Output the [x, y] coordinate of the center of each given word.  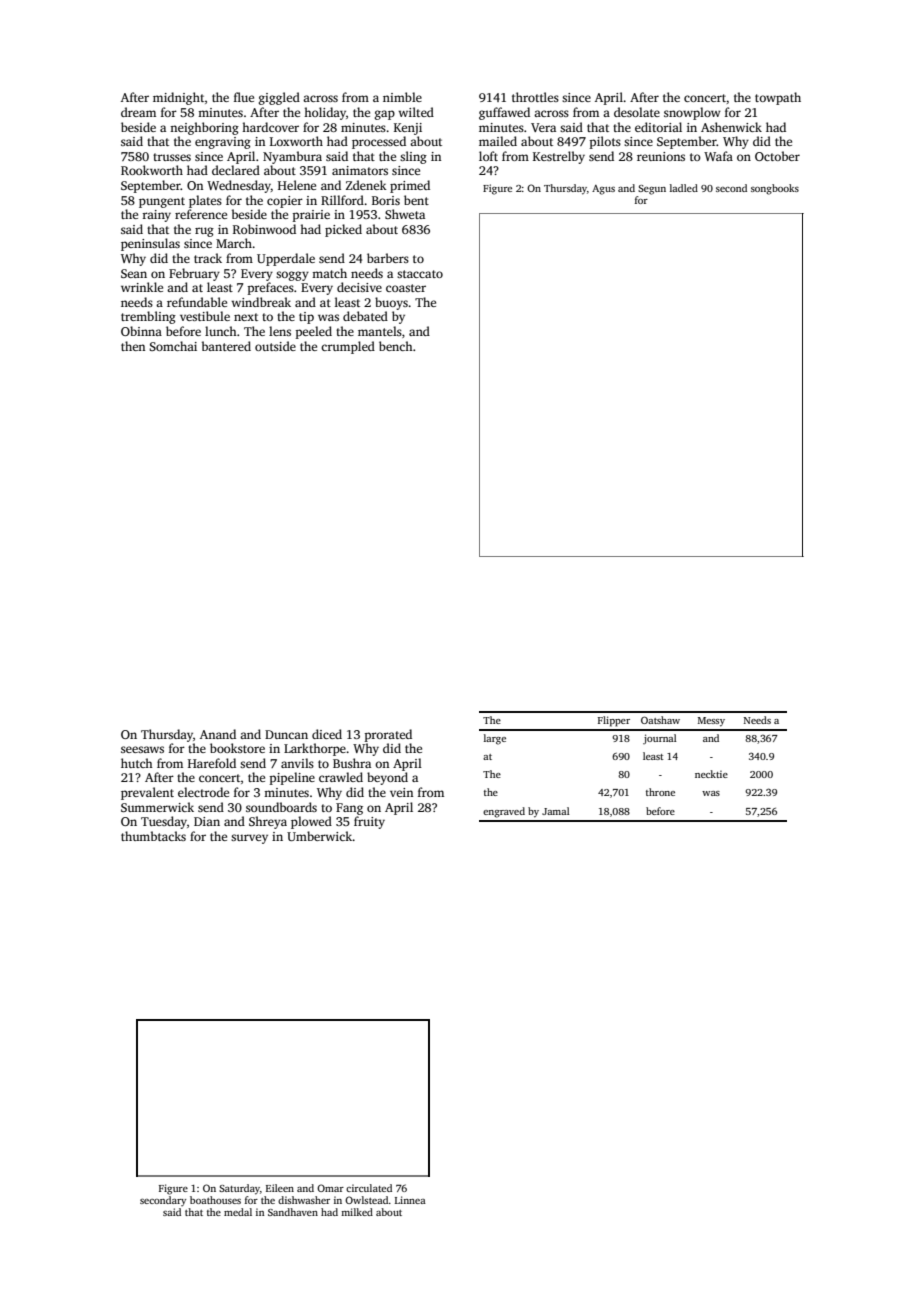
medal [238, 1212]
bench [396, 346]
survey [249, 839]
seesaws [142, 749]
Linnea [410, 1200]
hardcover [270, 127]
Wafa [718, 156]
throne [660, 792]
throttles [535, 97]
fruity [369, 822]
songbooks [775, 189]
